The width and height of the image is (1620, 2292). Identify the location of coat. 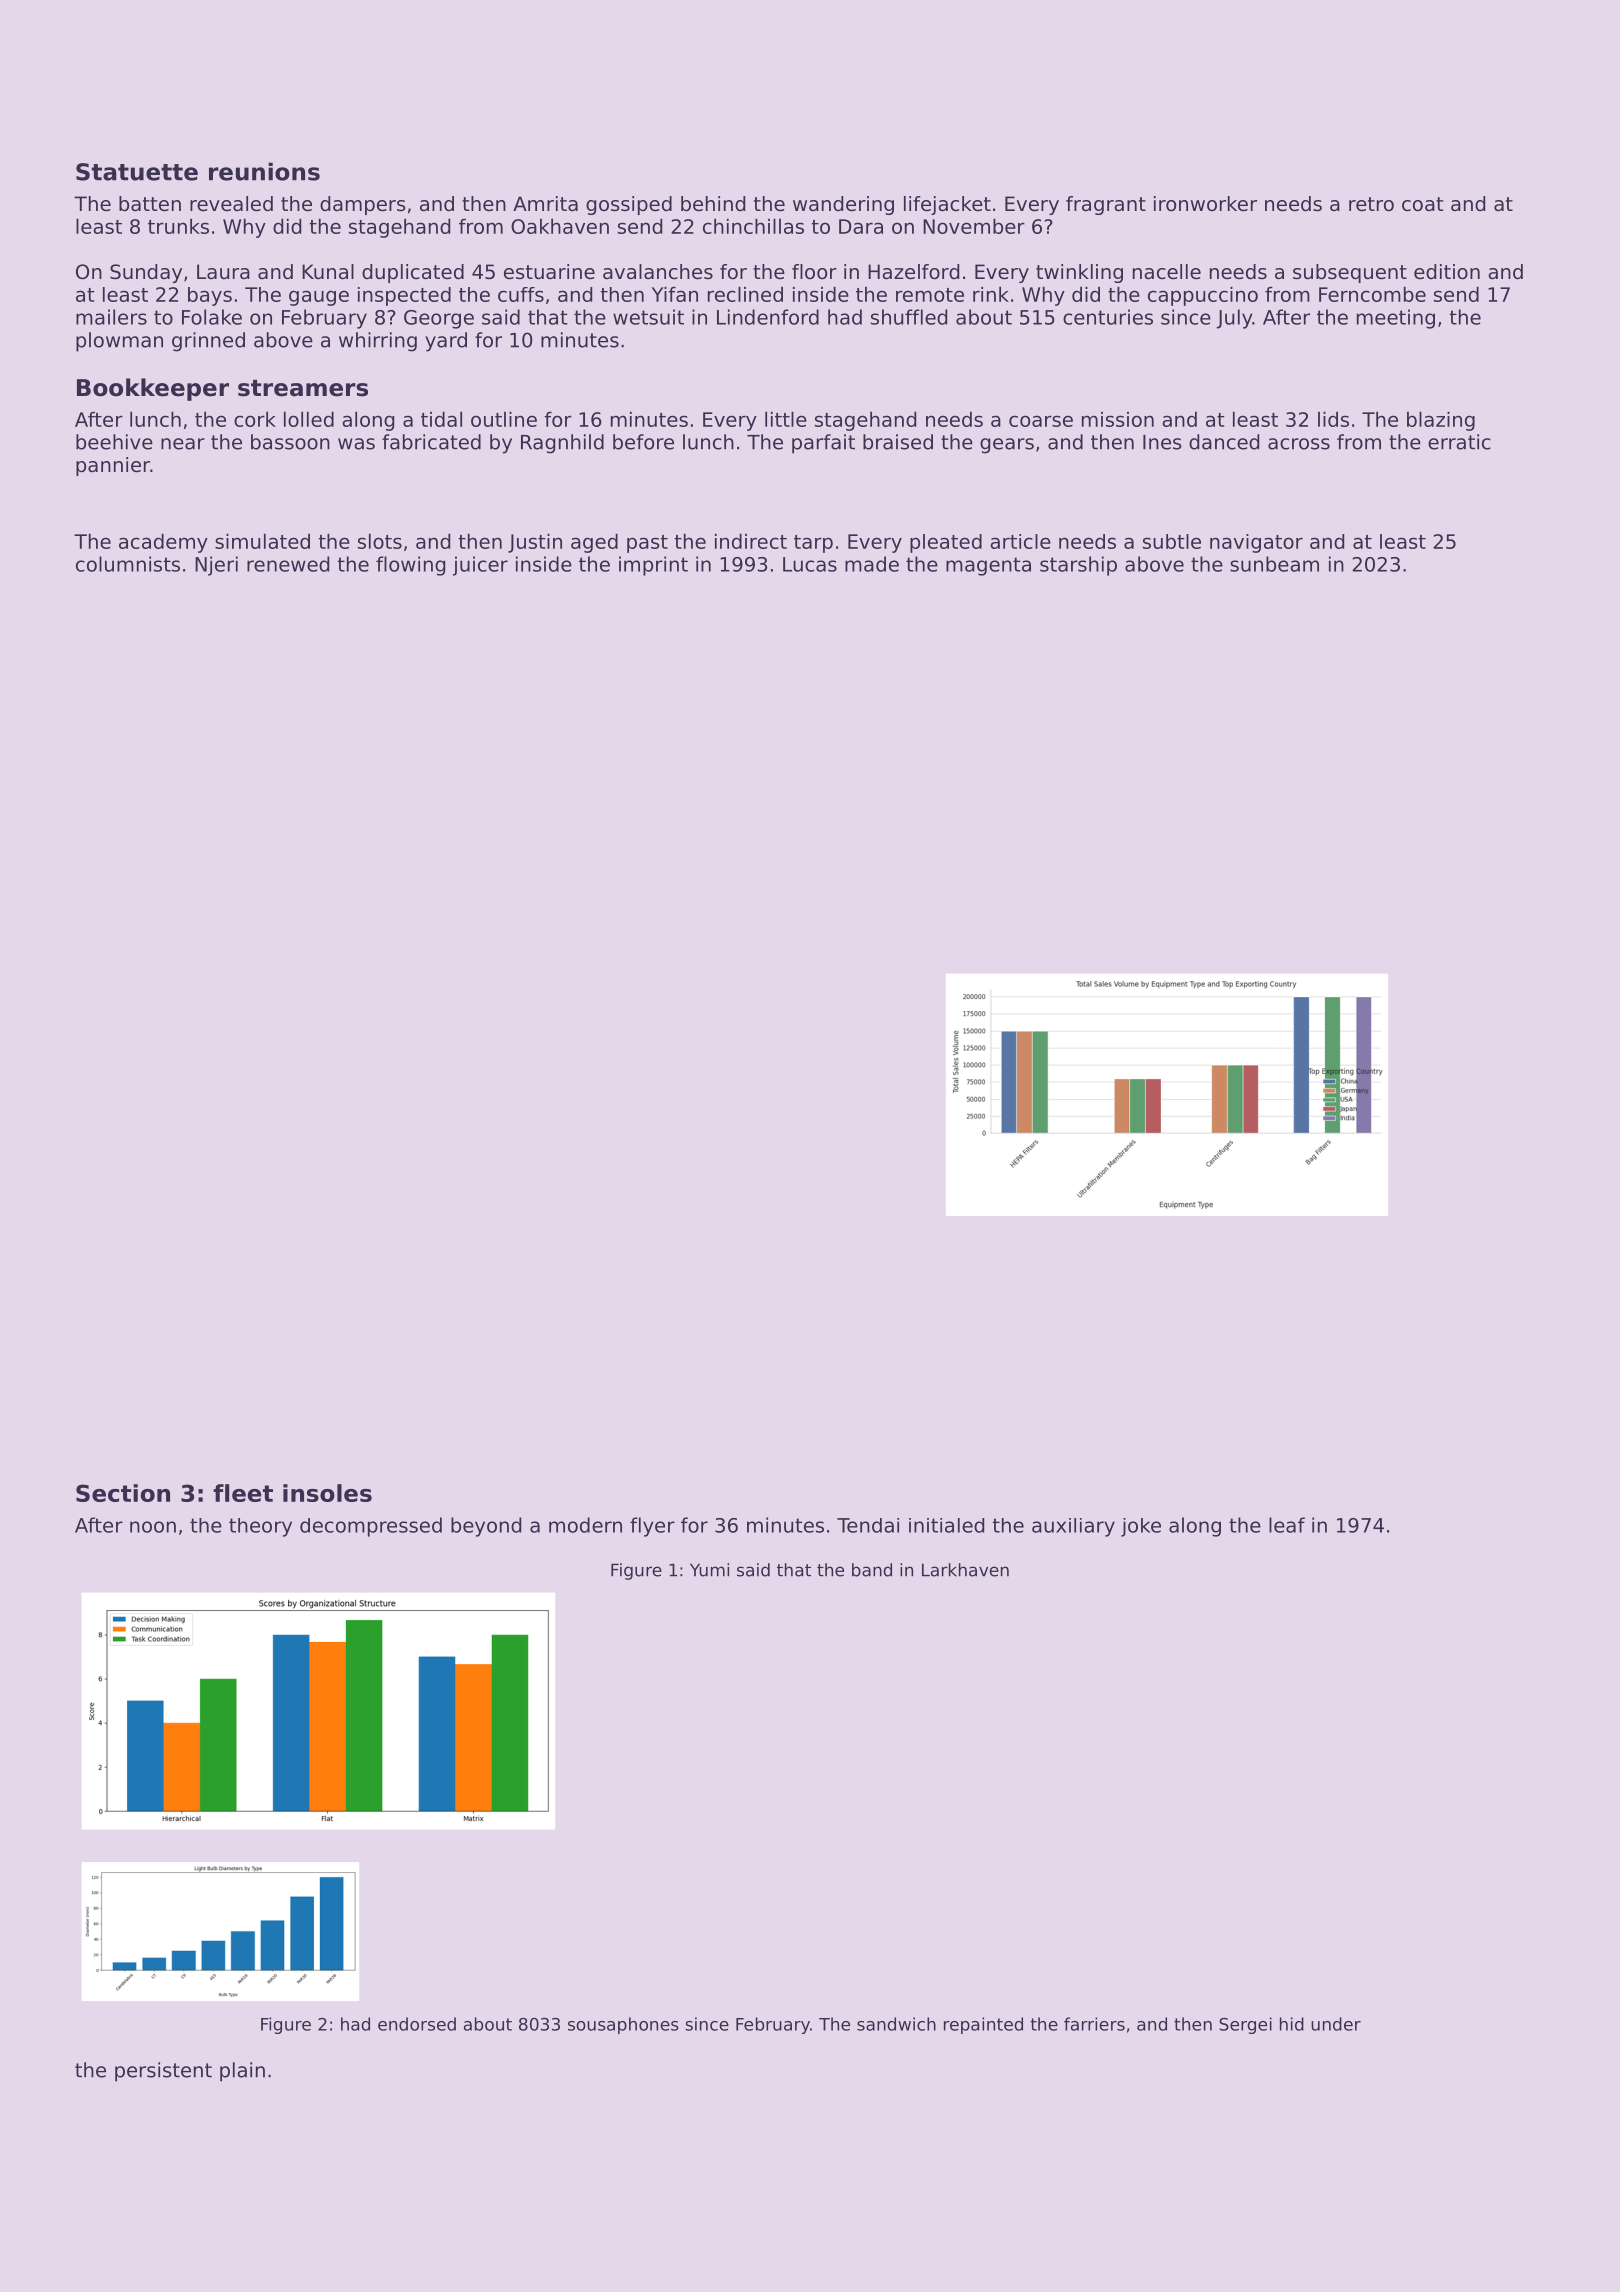
(1423, 204).
